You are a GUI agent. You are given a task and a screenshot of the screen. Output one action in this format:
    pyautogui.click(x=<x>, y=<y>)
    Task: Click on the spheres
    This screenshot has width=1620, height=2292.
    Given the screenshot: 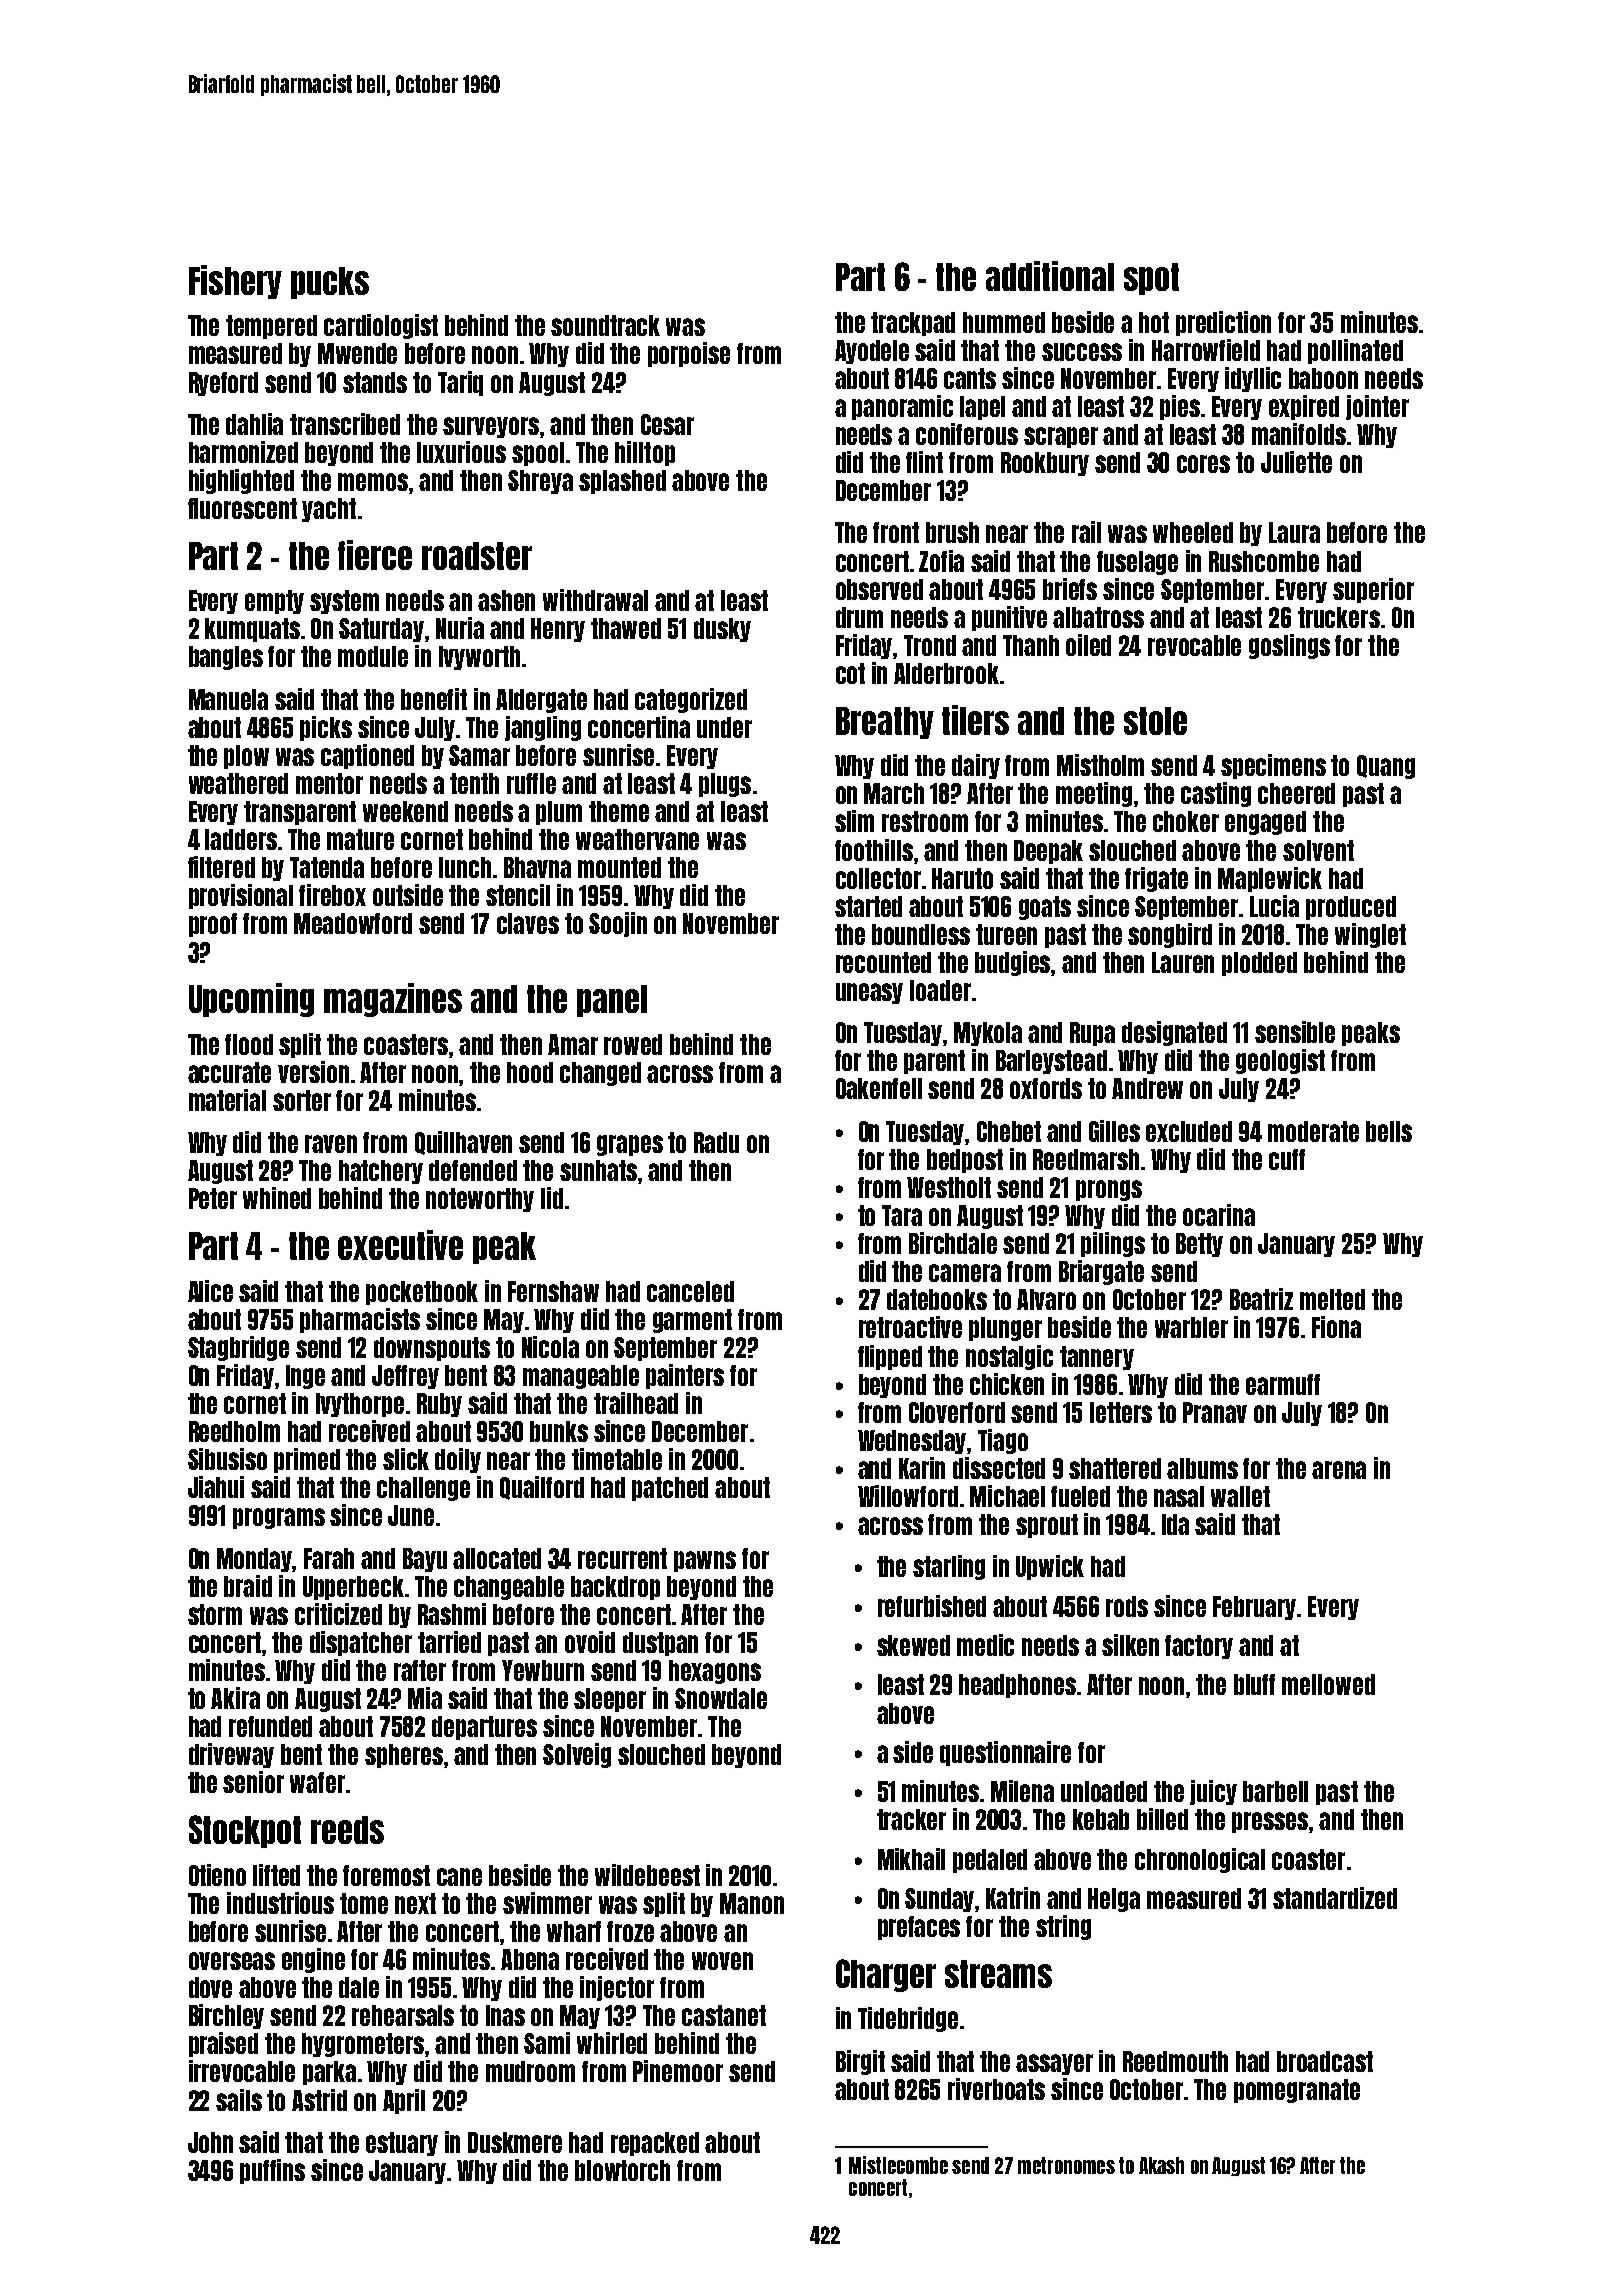 What is the action you would take?
    pyautogui.click(x=404, y=1756)
